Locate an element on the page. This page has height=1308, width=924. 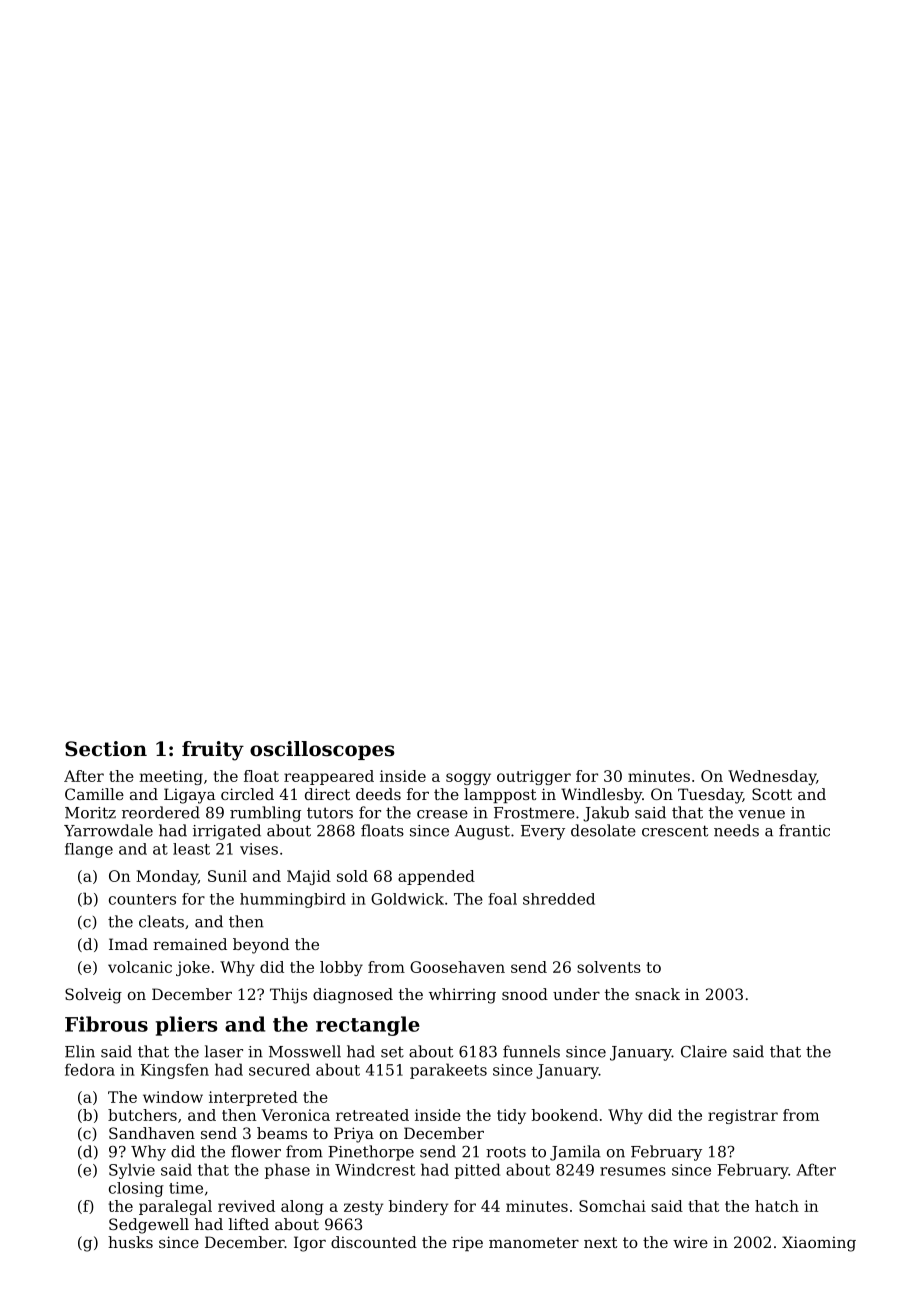
joke is located at coordinates (193, 968).
